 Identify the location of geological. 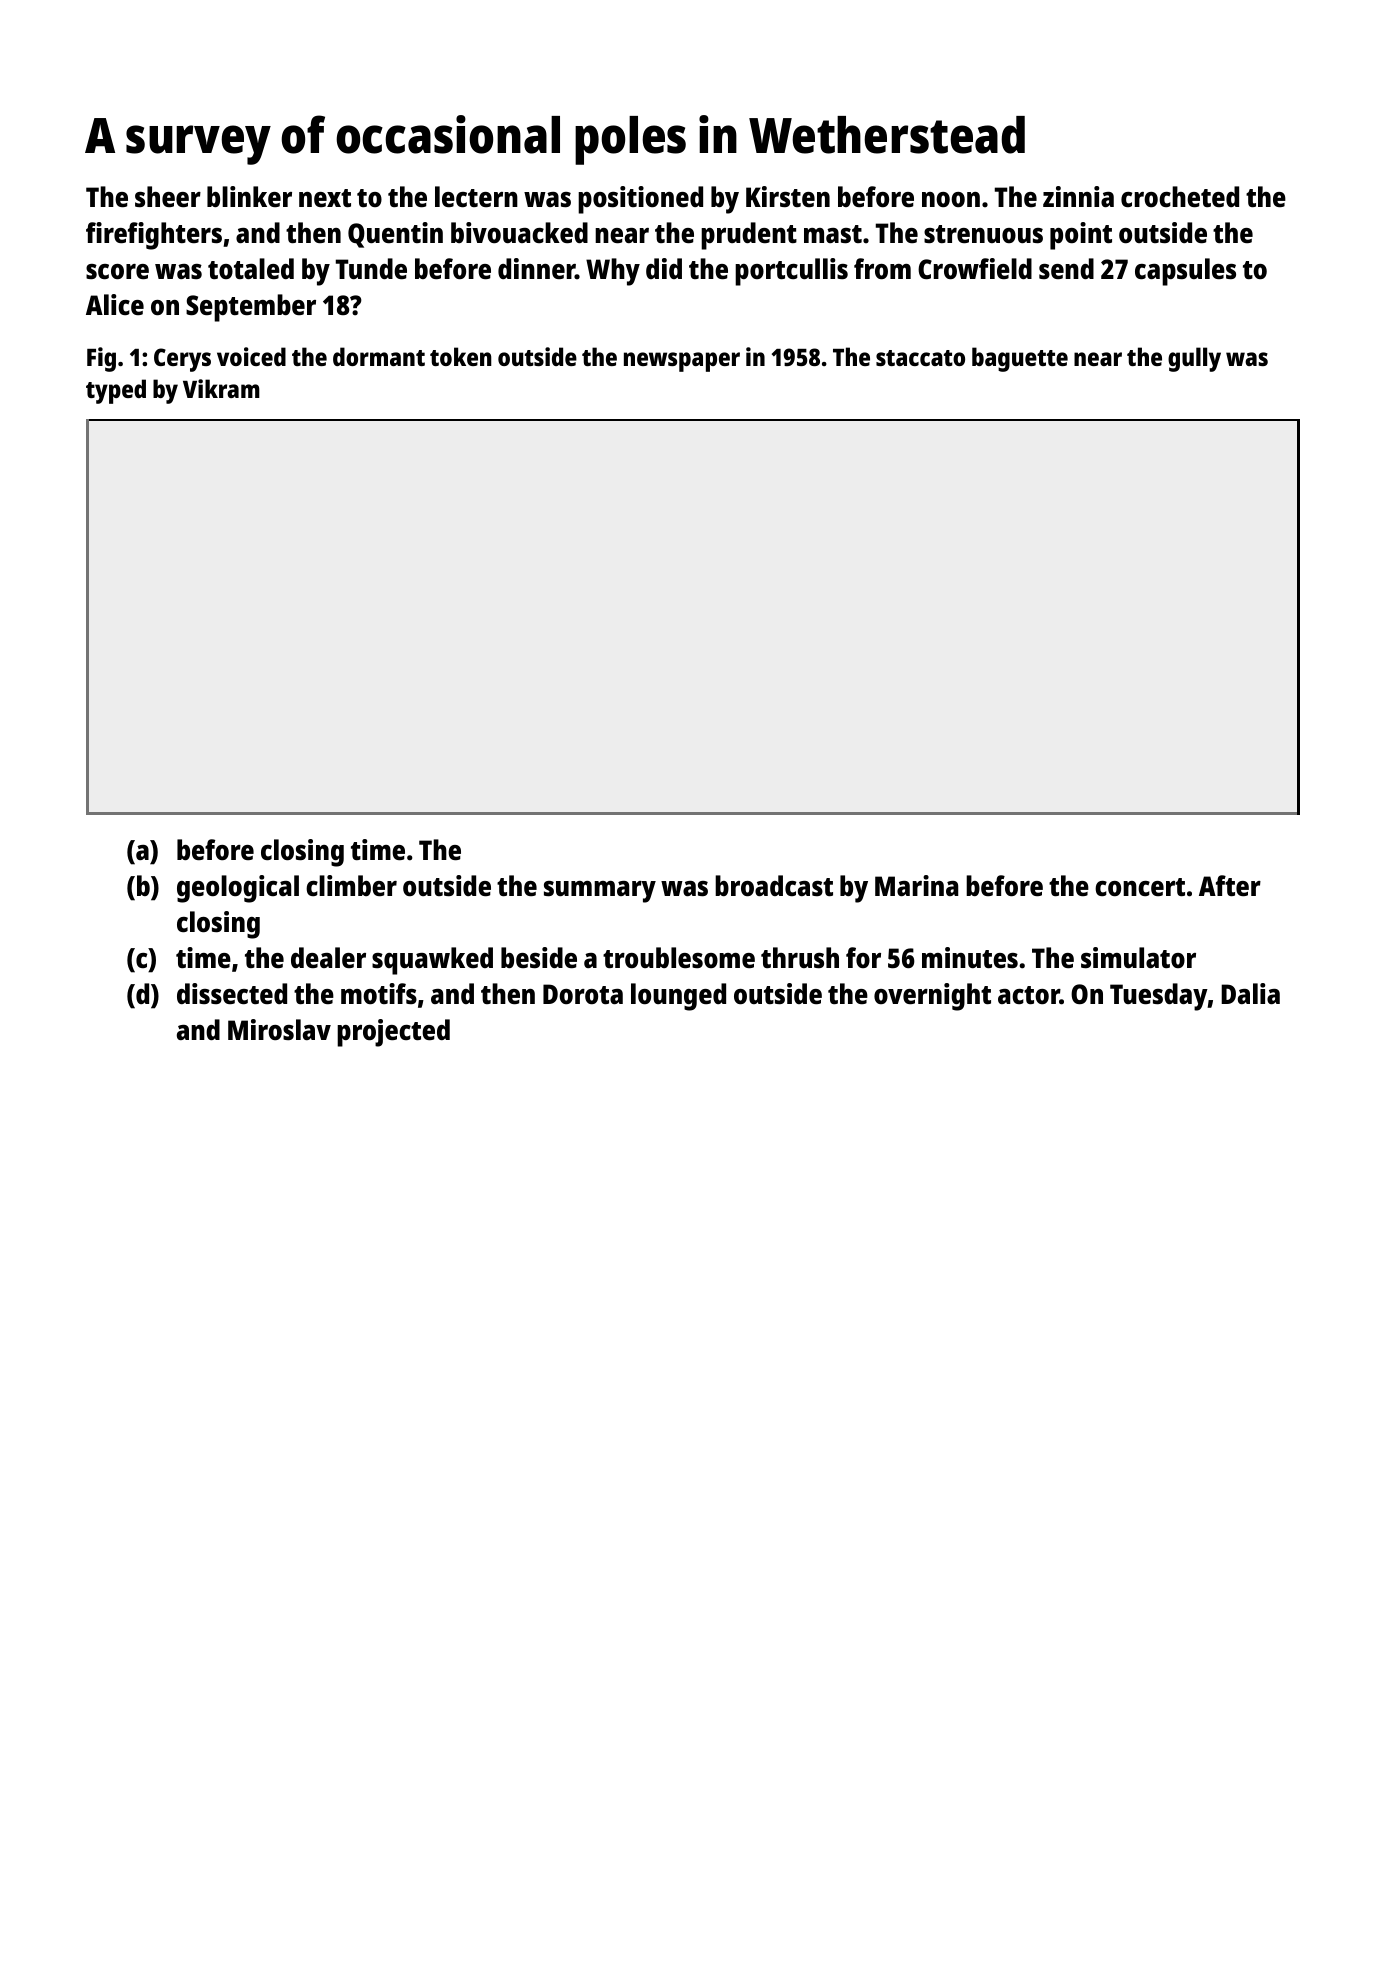
(238, 889).
